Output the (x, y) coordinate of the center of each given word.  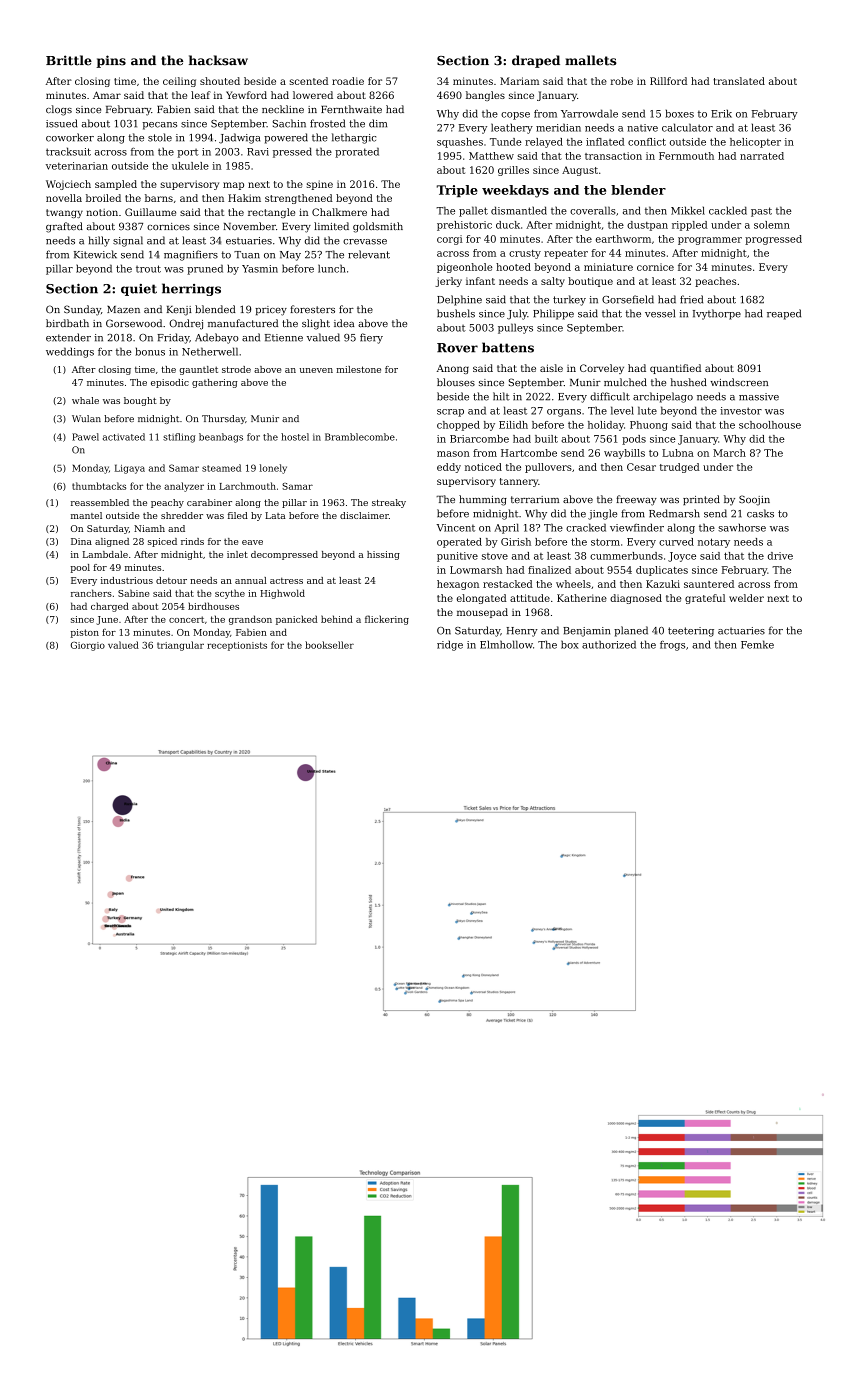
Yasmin (260, 269)
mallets (591, 60)
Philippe (553, 314)
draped (536, 61)
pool (80, 568)
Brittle (69, 60)
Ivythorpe (717, 314)
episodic (170, 383)
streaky (389, 503)
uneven (316, 370)
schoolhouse (770, 425)
